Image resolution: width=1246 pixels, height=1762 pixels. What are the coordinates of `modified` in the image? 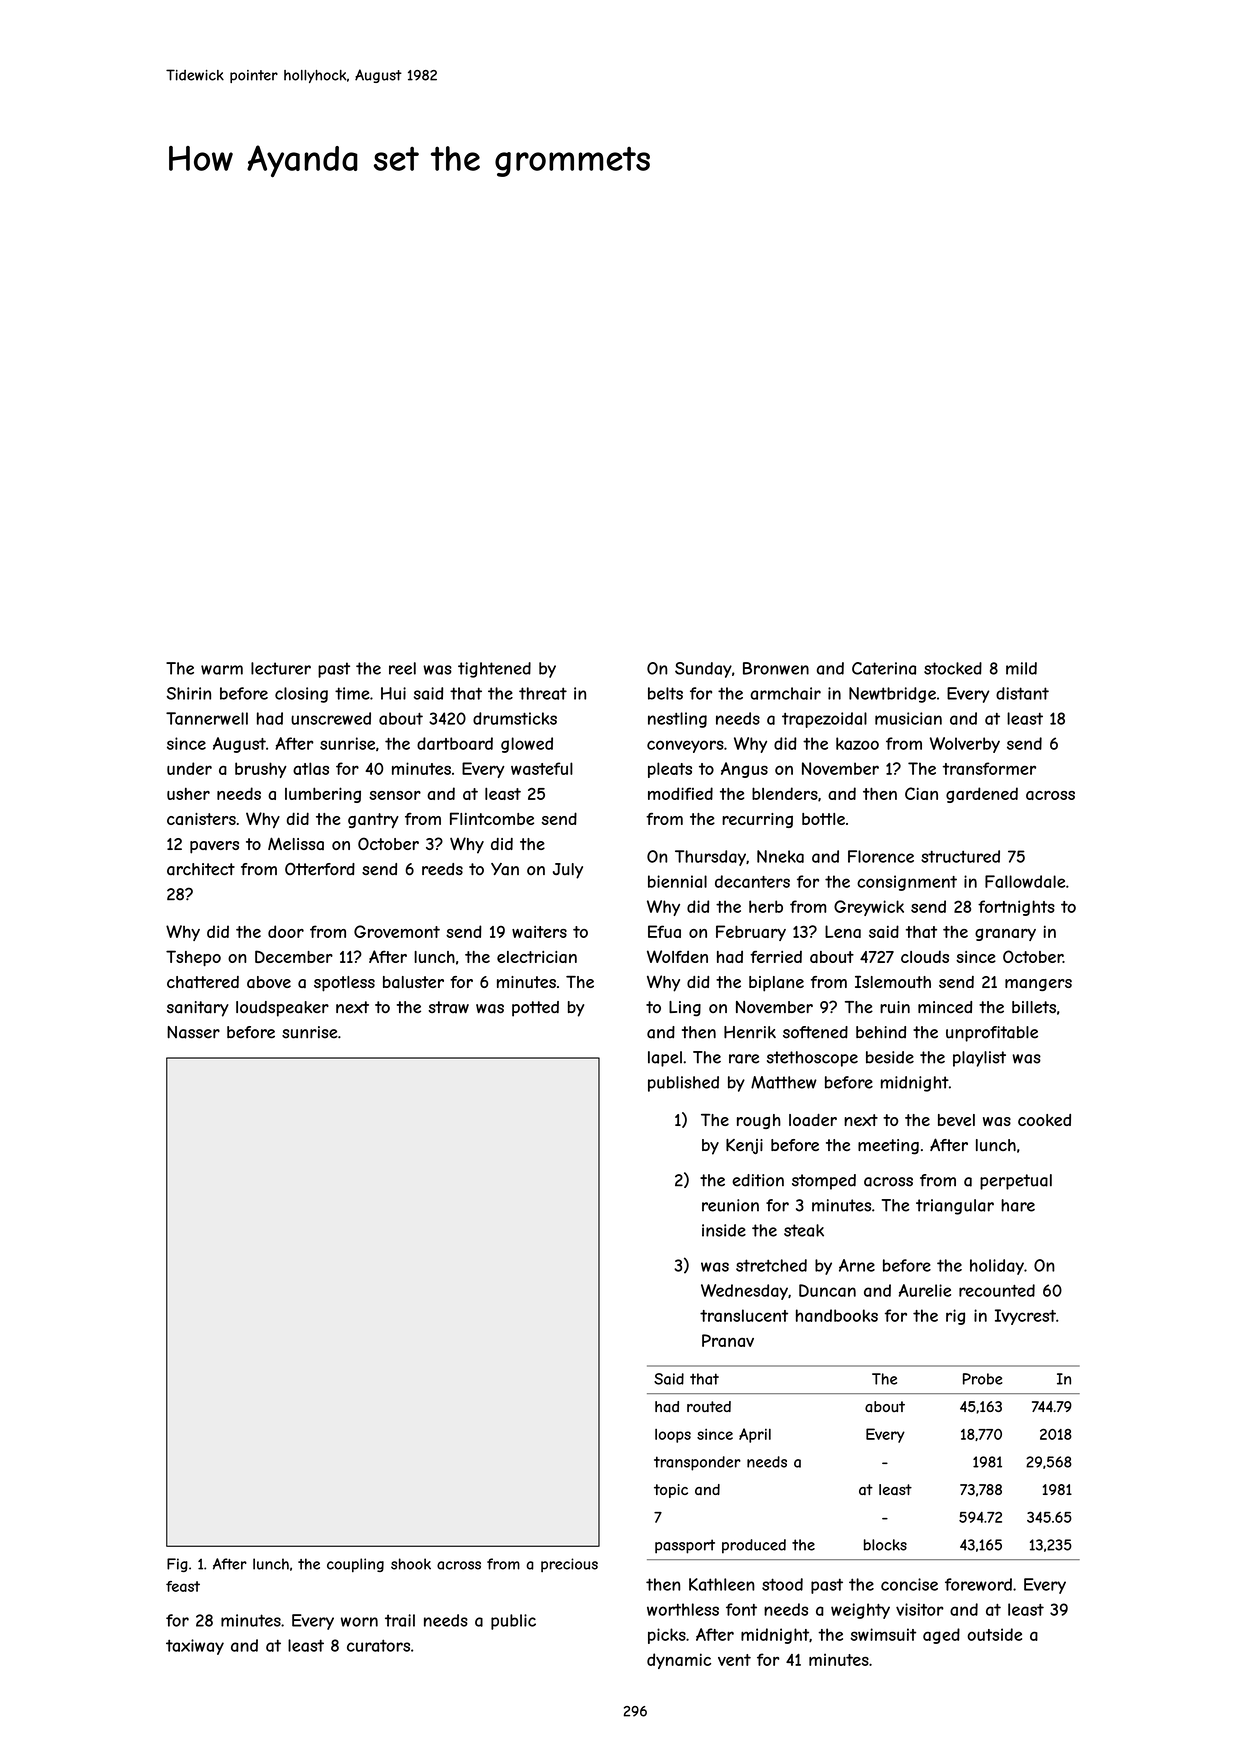 It's located at (680, 793).
